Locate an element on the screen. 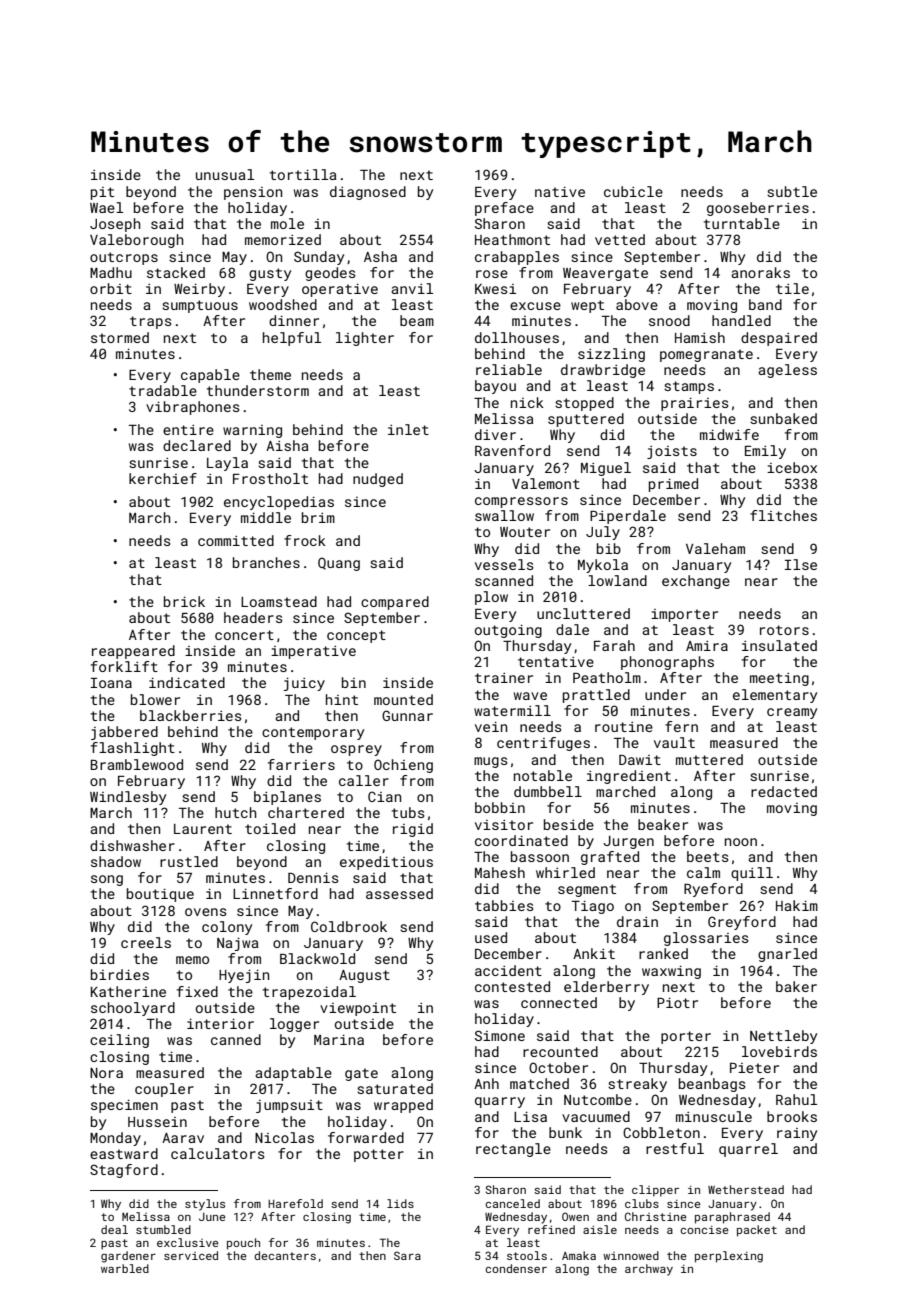 This screenshot has width=908, height=1316. farriers is located at coordinates (301, 764).
